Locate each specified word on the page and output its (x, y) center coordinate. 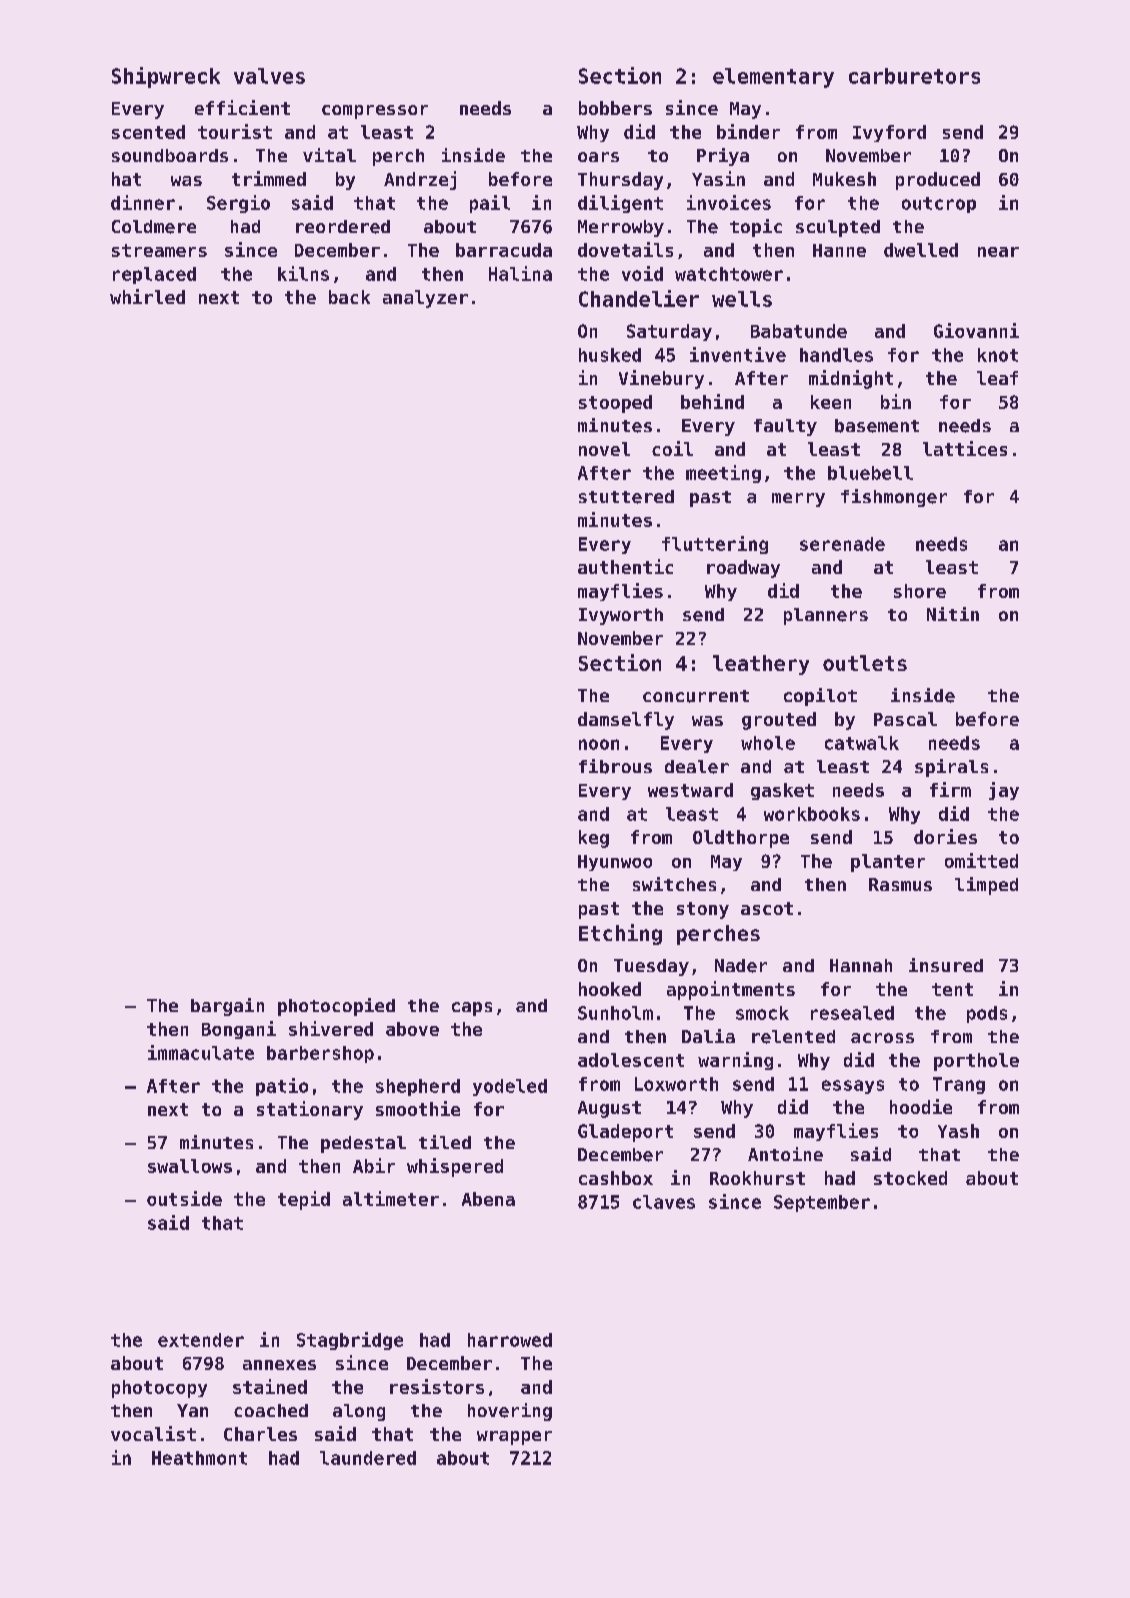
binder (748, 131)
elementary (773, 78)
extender (201, 1340)
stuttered (626, 497)
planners (826, 616)
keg (594, 839)
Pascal (905, 719)
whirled (147, 296)
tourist (235, 131)
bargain (227, 1007)
